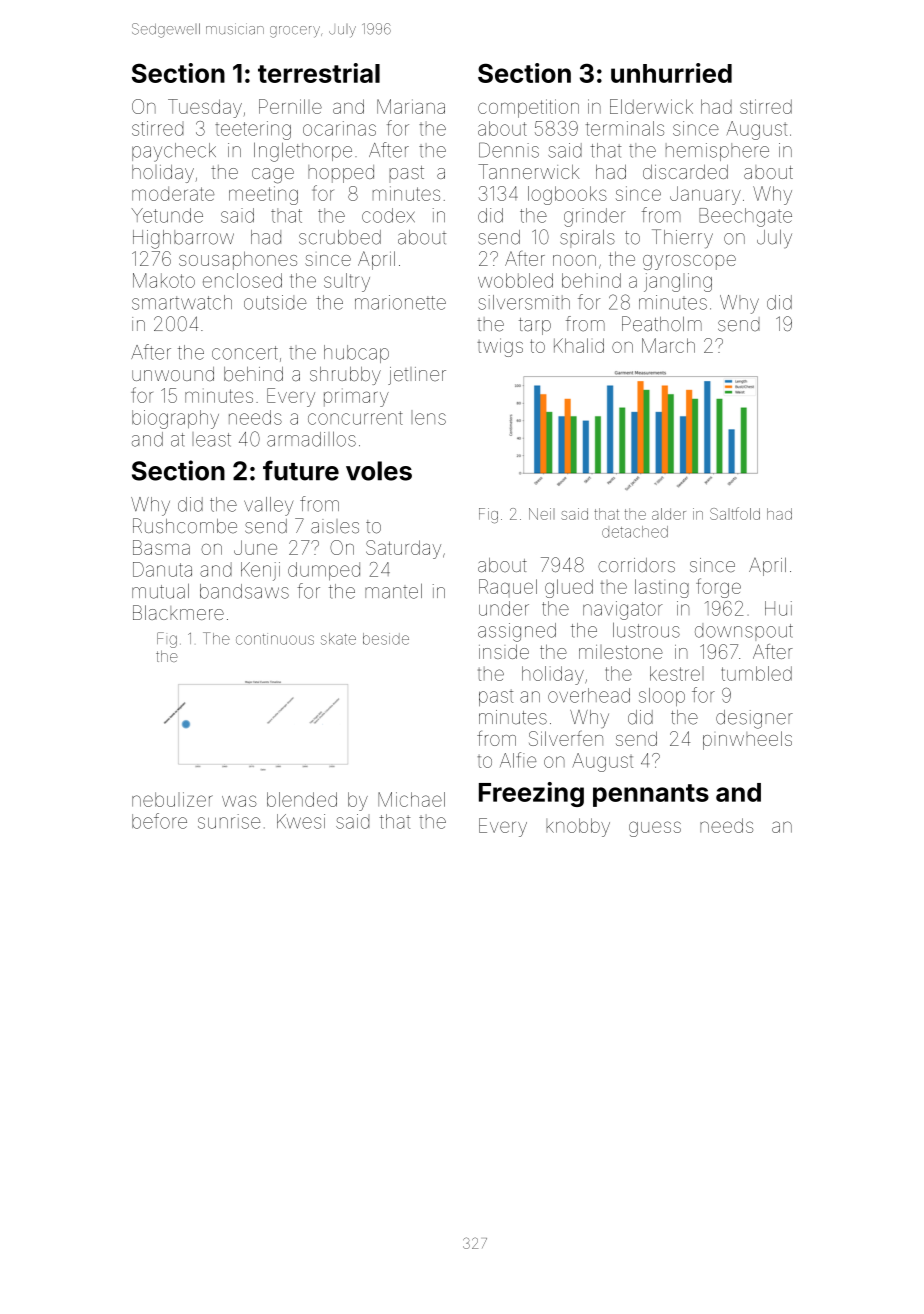 The width and height of the screenshot is (924, 1314). What do you see at coordinates (173, 374) in the screenshot?
I see `unwound` at bounding box center [173, 374].
